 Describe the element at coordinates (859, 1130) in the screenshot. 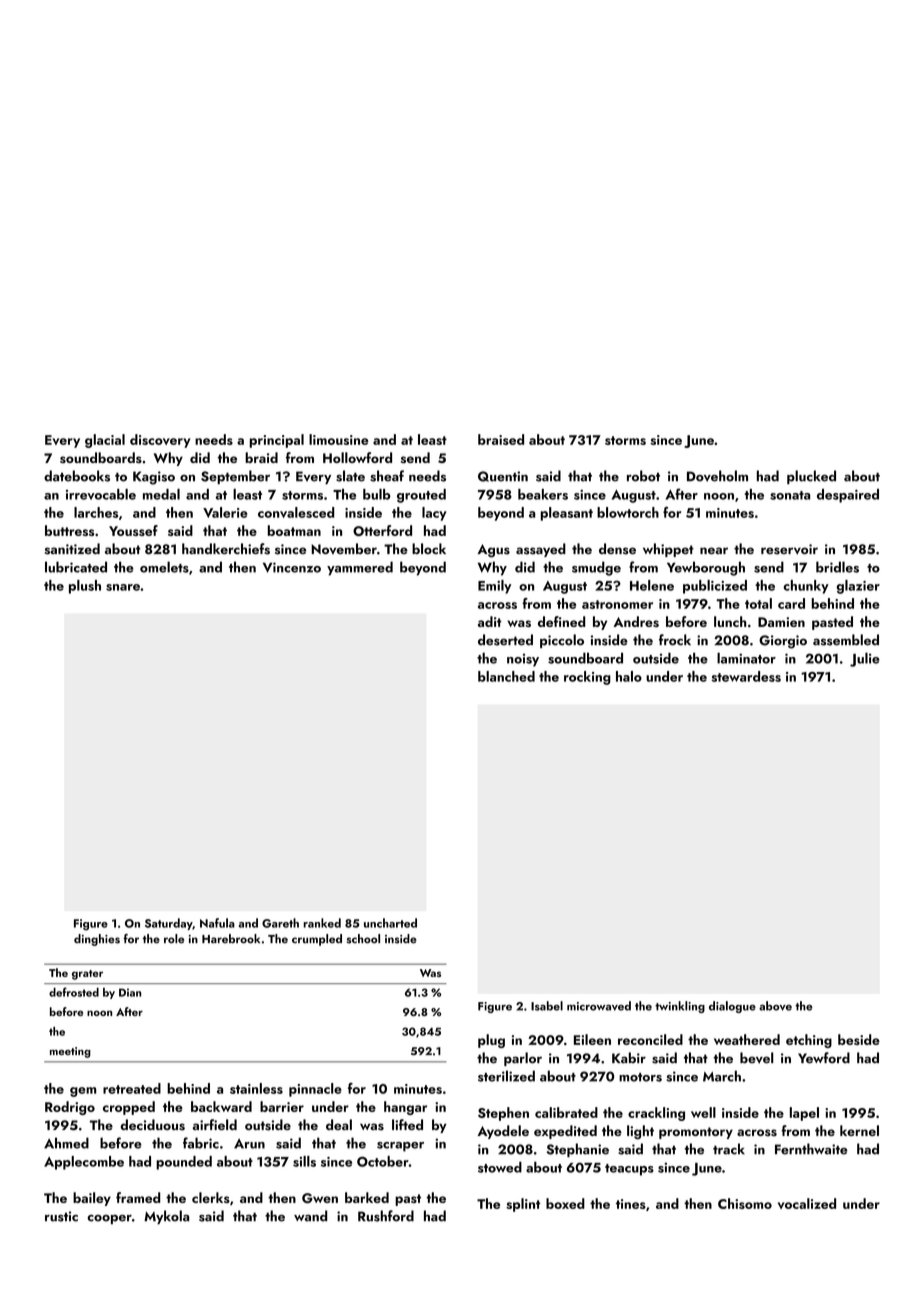

I see `kernel` at that location.
